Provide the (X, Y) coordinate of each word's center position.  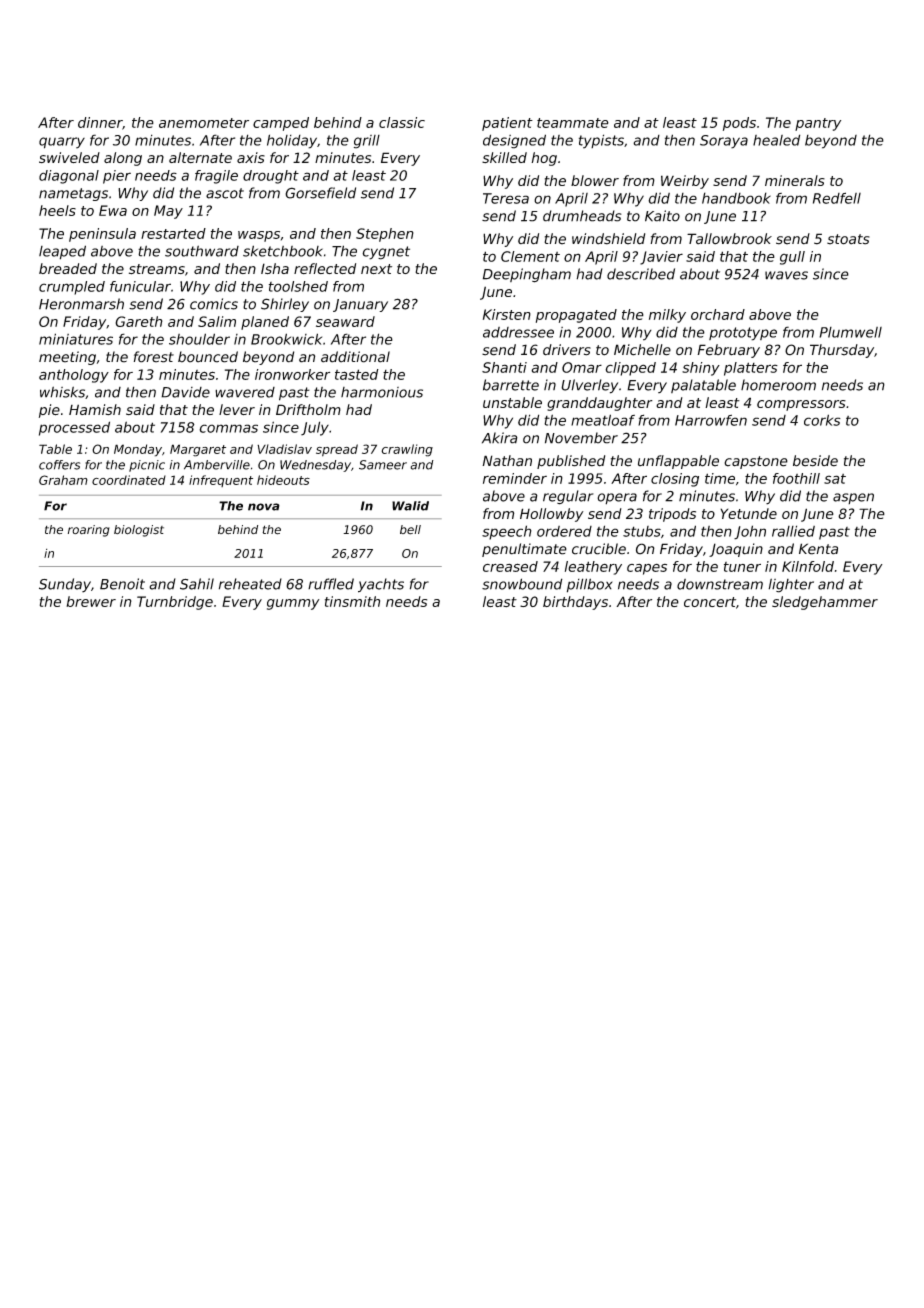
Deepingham (527, 275)
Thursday (842, 351)
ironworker (292, 374)
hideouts (283, 480)
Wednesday (315, 466)
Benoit (122, 584)
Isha (275, 268)
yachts (381, 585)
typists (601, 141)
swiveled (69, 157)
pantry (818, 124)
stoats (848, 239)
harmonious (382, 392)
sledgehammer (825, 603)
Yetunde (748, 513)
